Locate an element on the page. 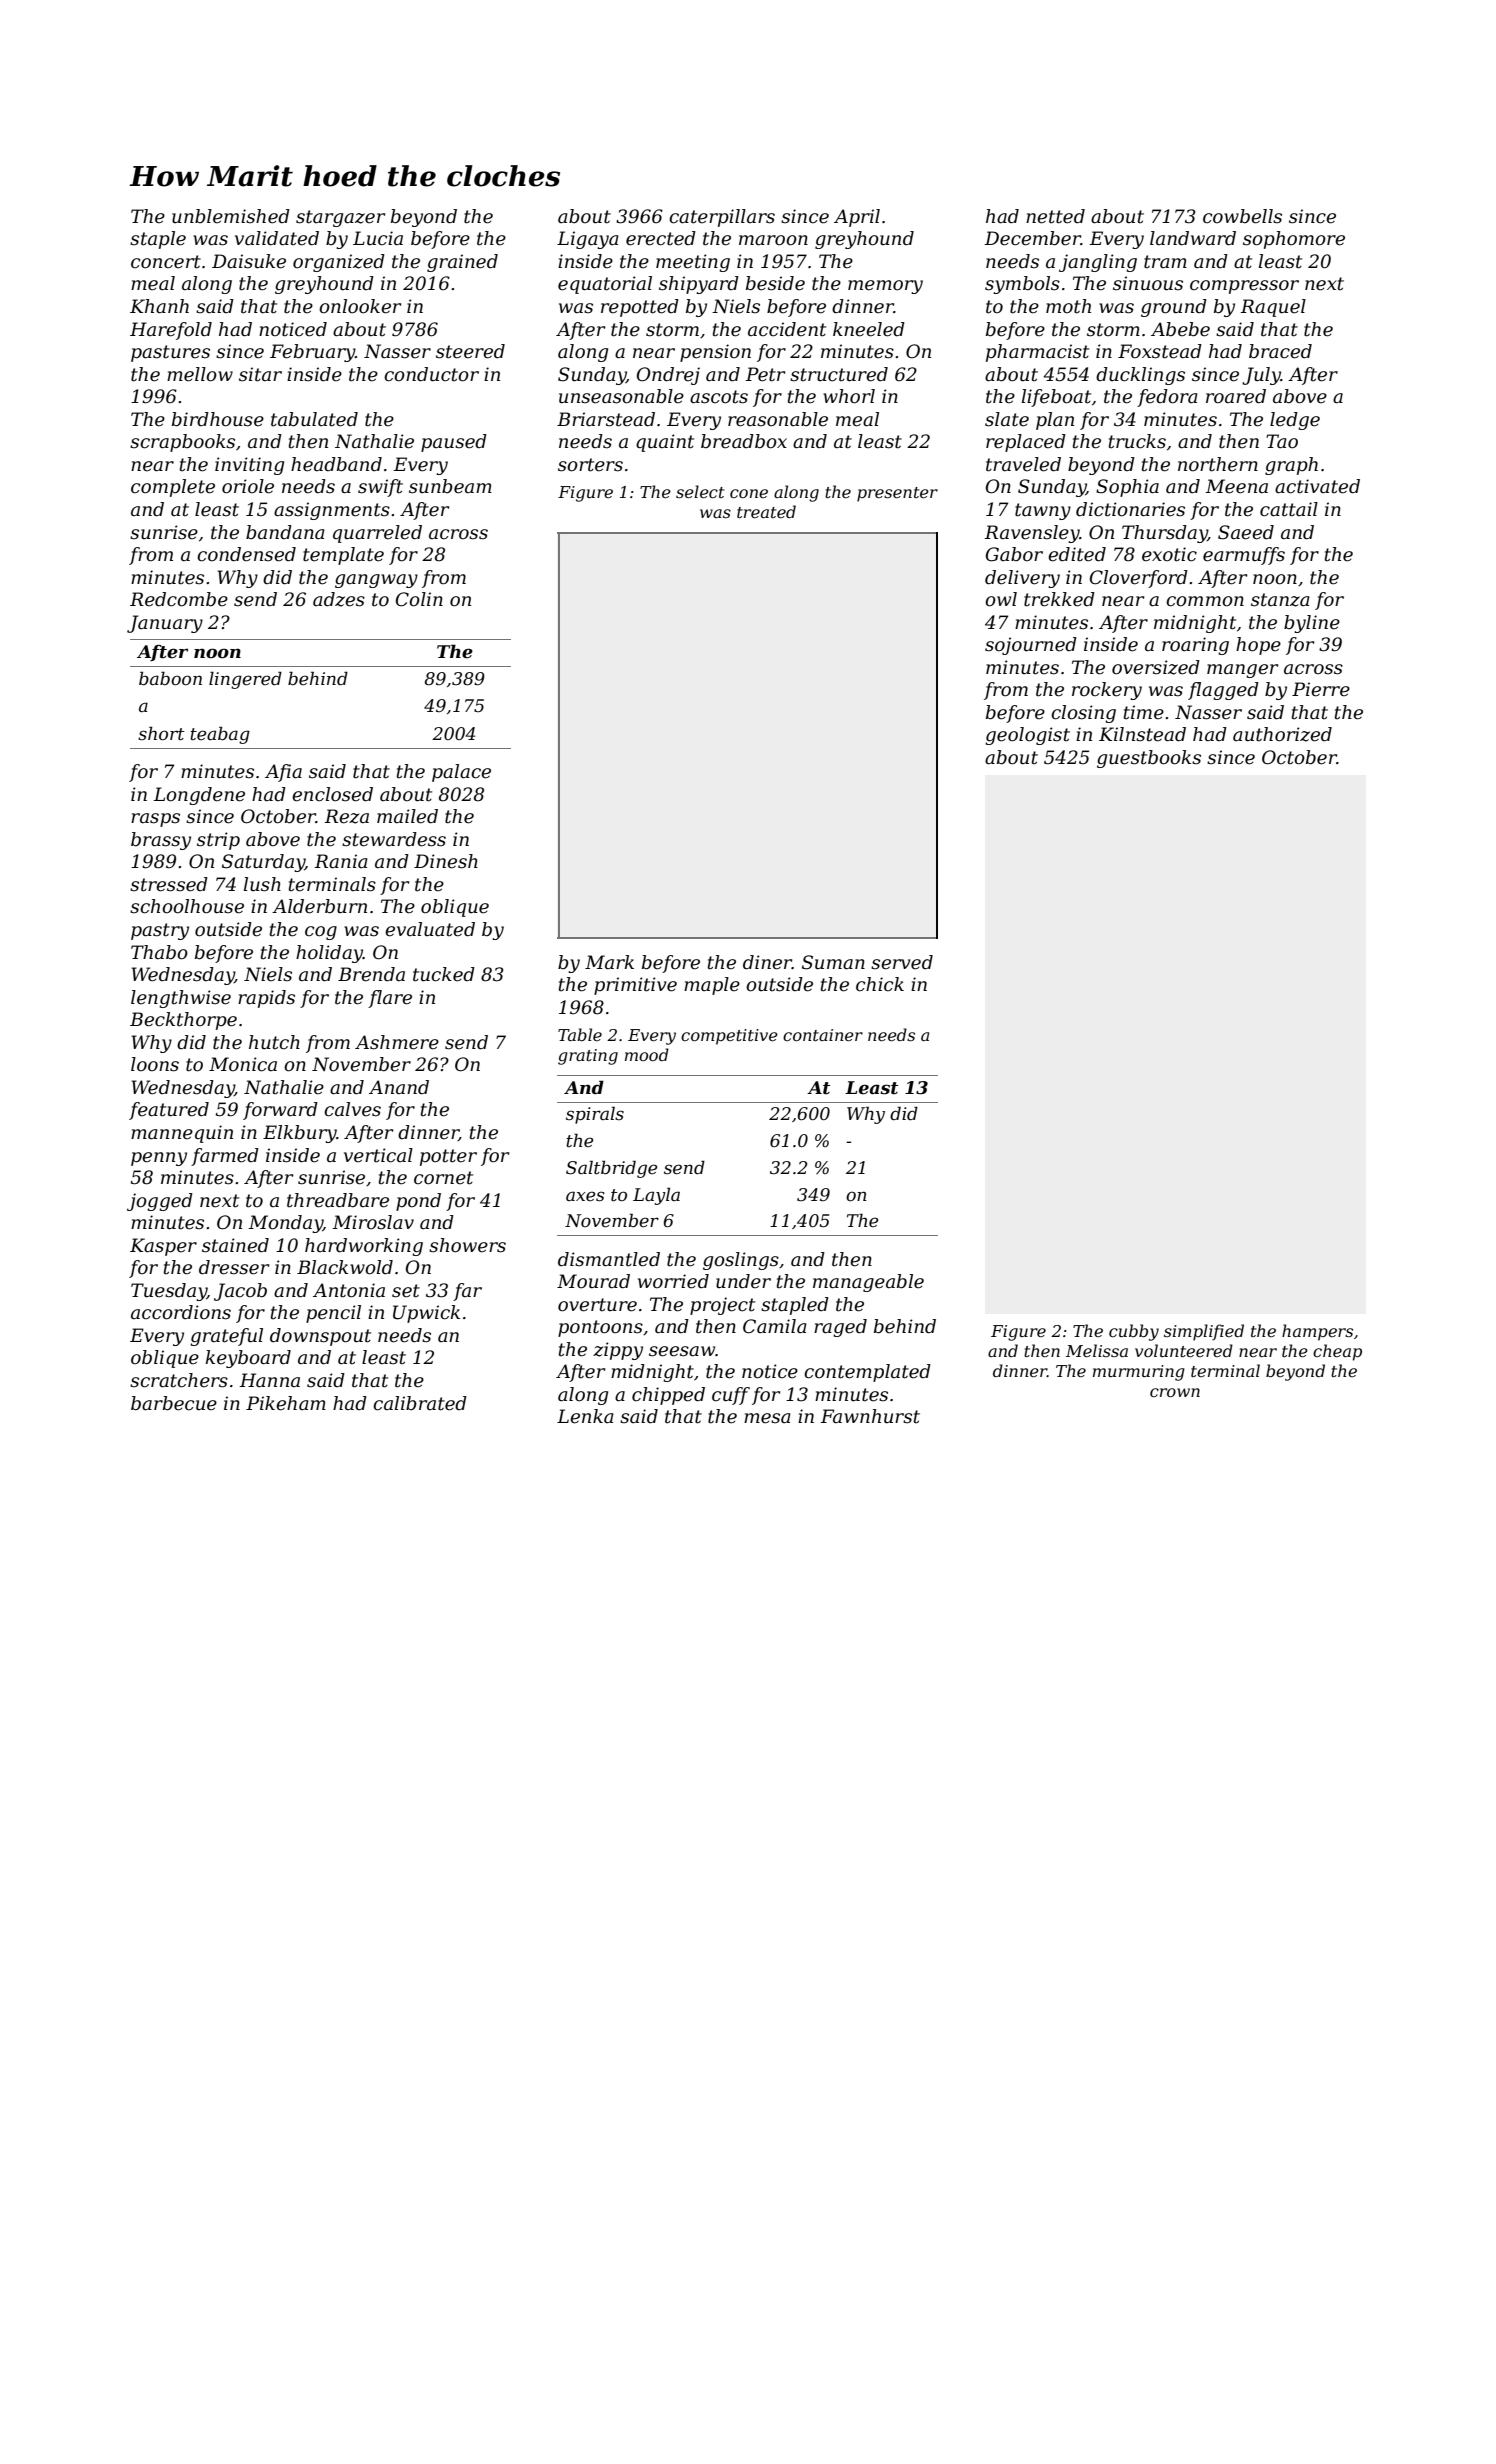  select is located at coordinates (700, 491).
